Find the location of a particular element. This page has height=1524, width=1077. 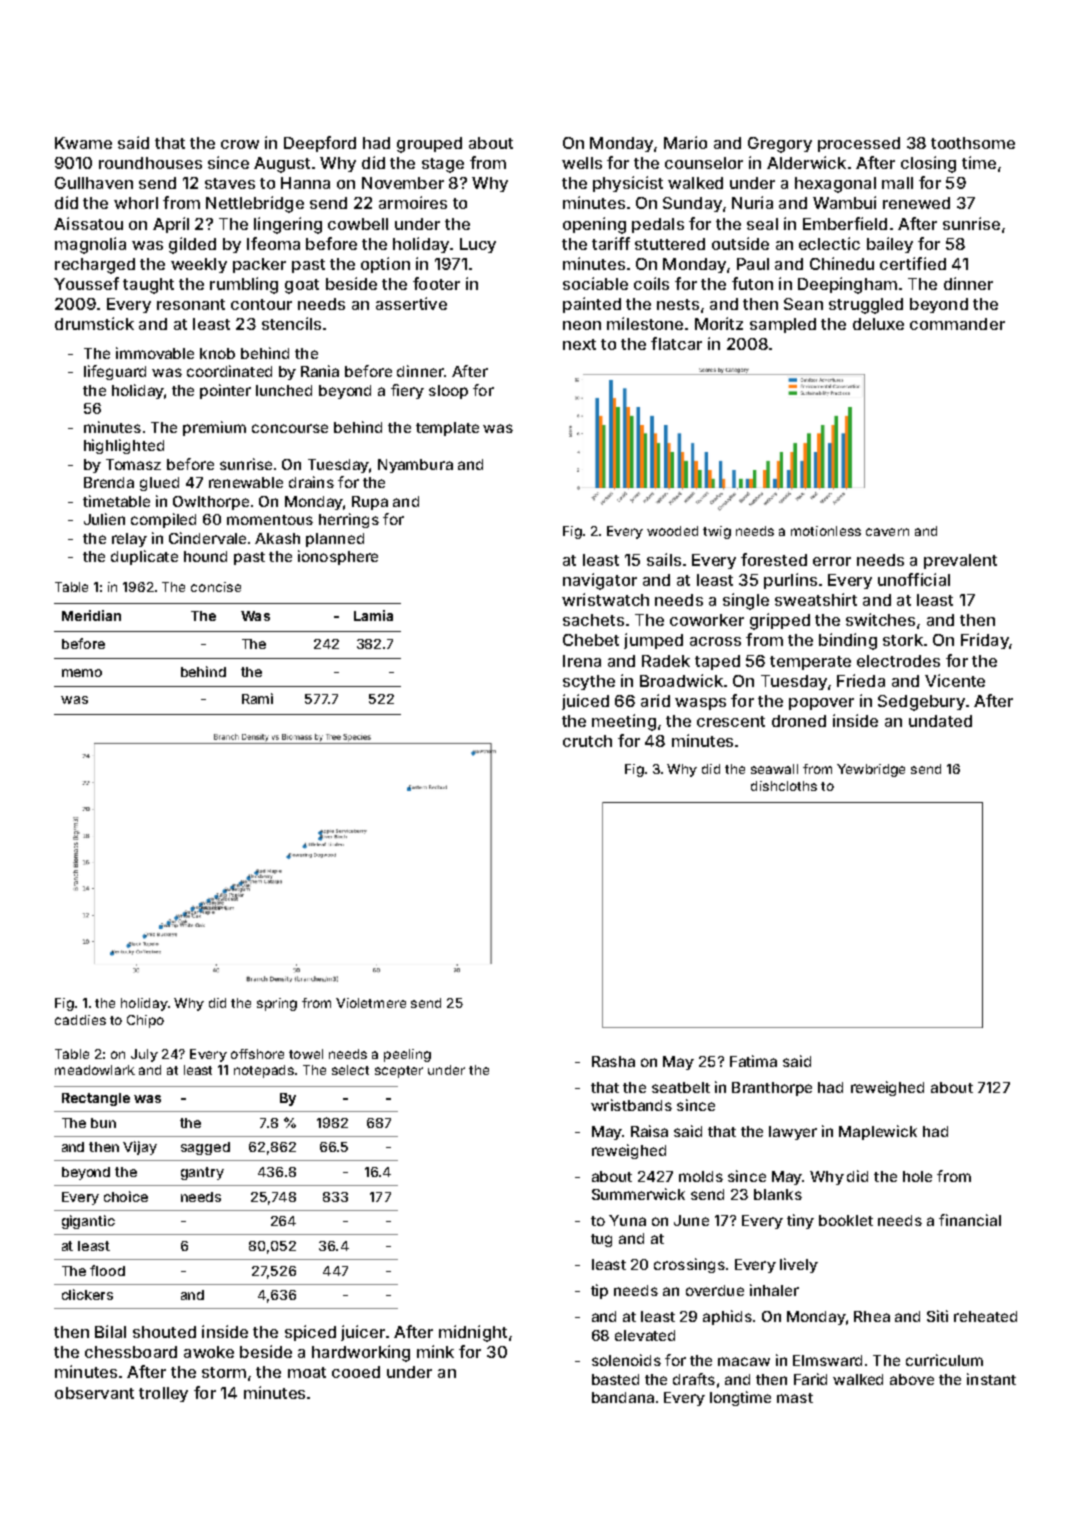

Chipo is located at coordinates (145, 1021).
